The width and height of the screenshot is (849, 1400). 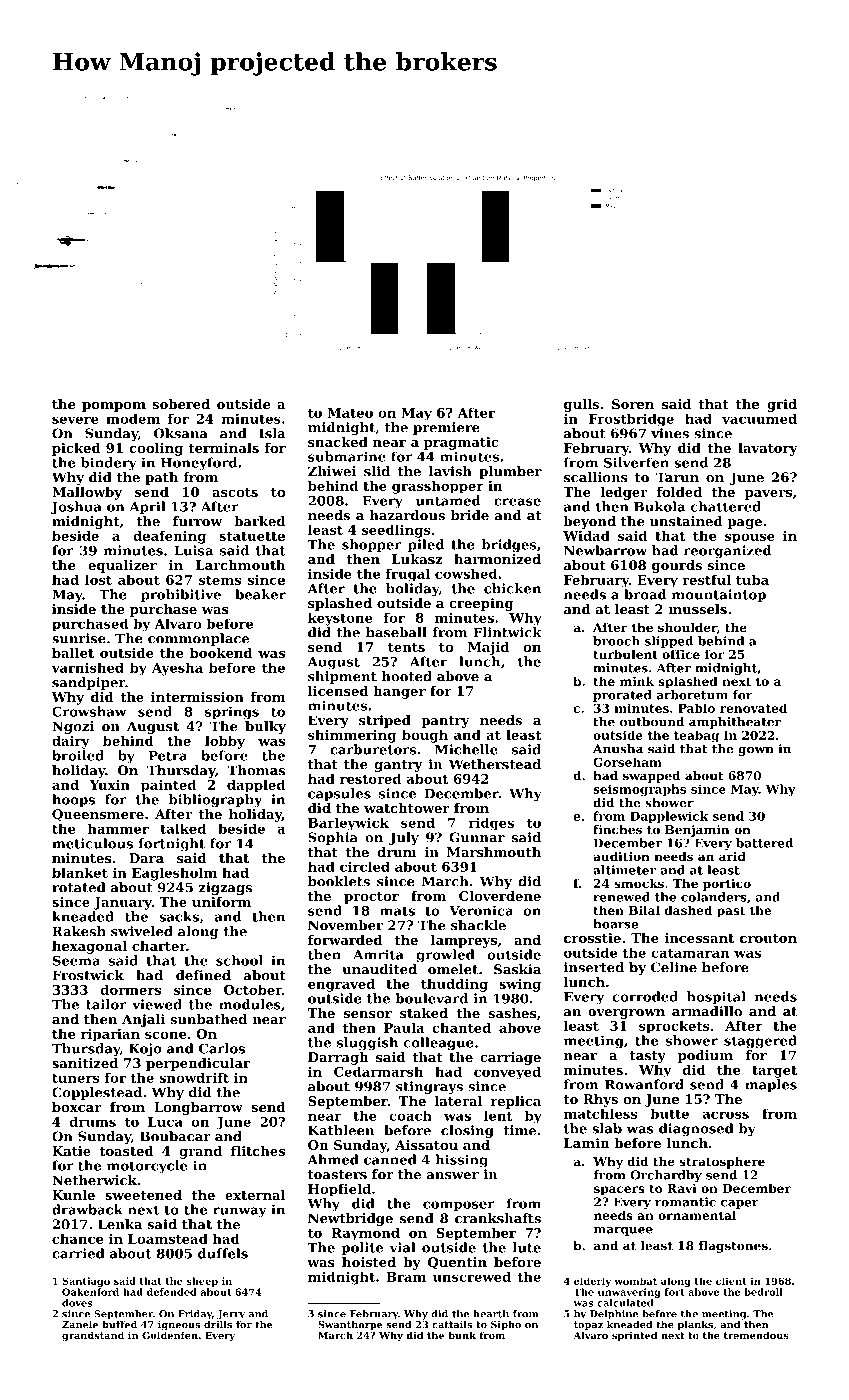 I want to click on Amrita, so click(x=378, y=954).
